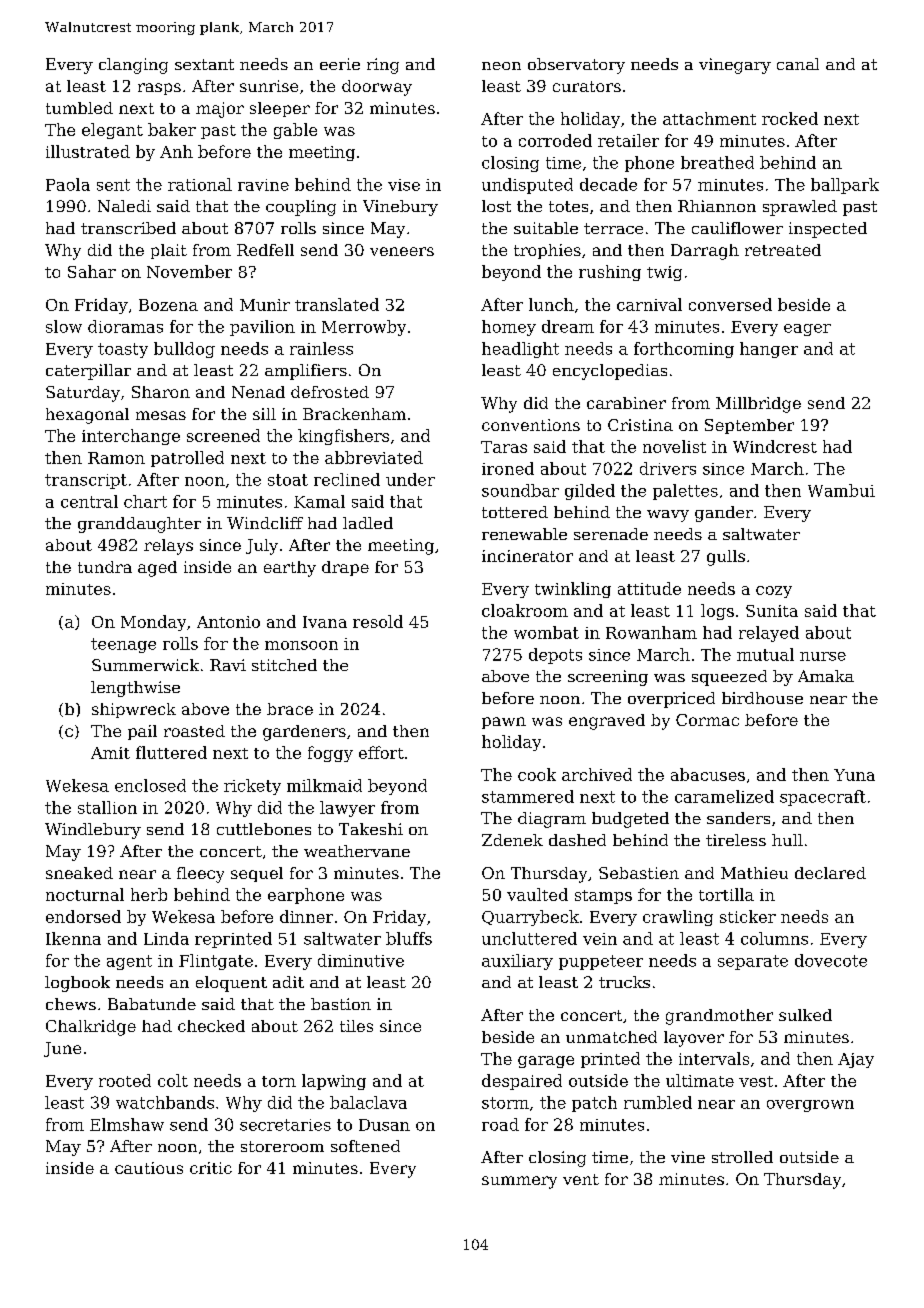  Describe the element at coordinates (409, 938) in the page. I see `bluffs` at that location.
